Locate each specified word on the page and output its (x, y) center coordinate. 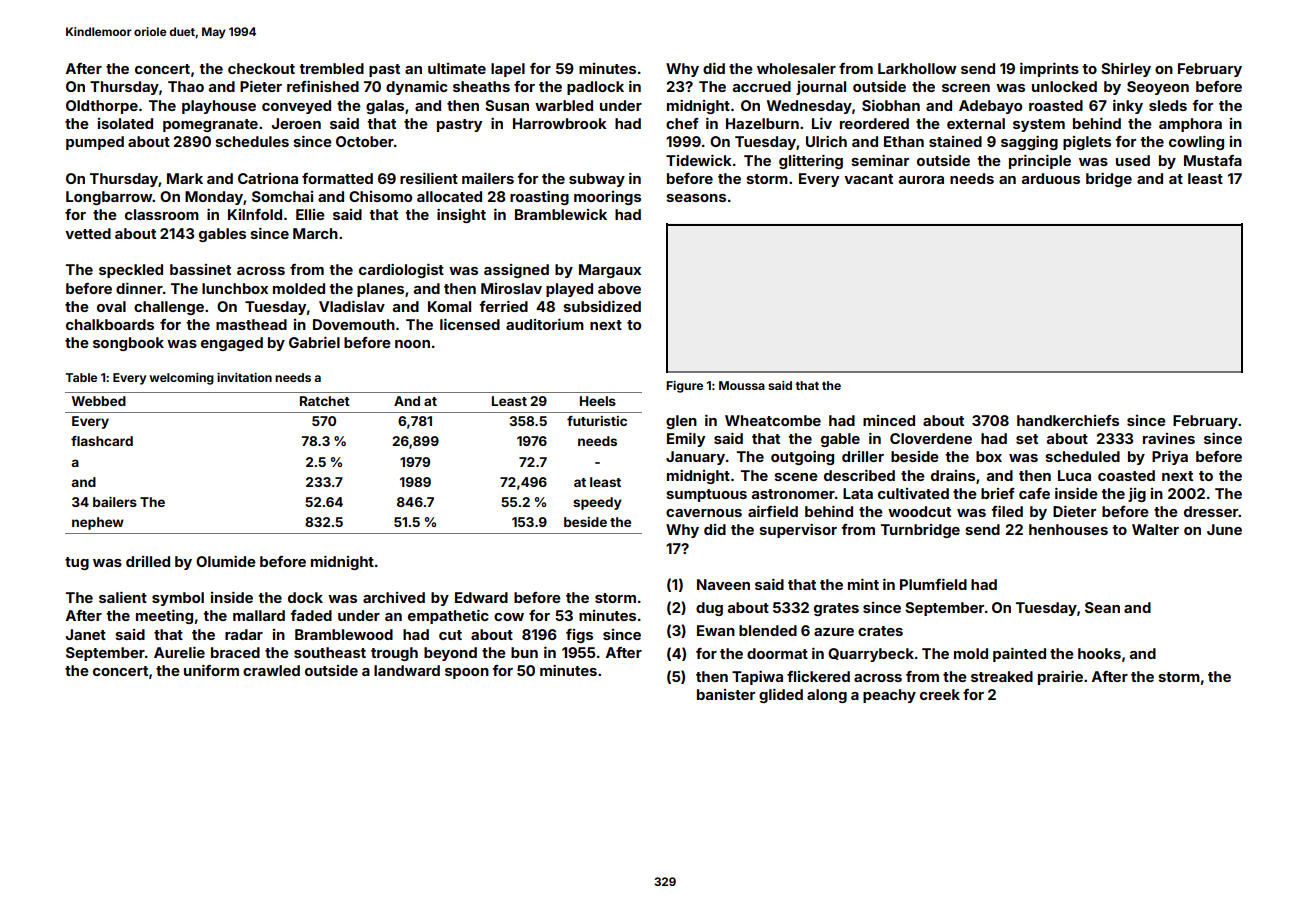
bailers (115, 502)
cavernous (704, 513)
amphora (1190, 125)
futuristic (597, 421)
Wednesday (809, 107)
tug (77, 563)
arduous (1051, 178)
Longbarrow (109, 198)
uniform (211, 670)
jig (1137, 495)
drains (953, 475)
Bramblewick (561, 214)
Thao (186, 86)
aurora (921, 180)
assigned (516, 271)
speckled (131, 271)
